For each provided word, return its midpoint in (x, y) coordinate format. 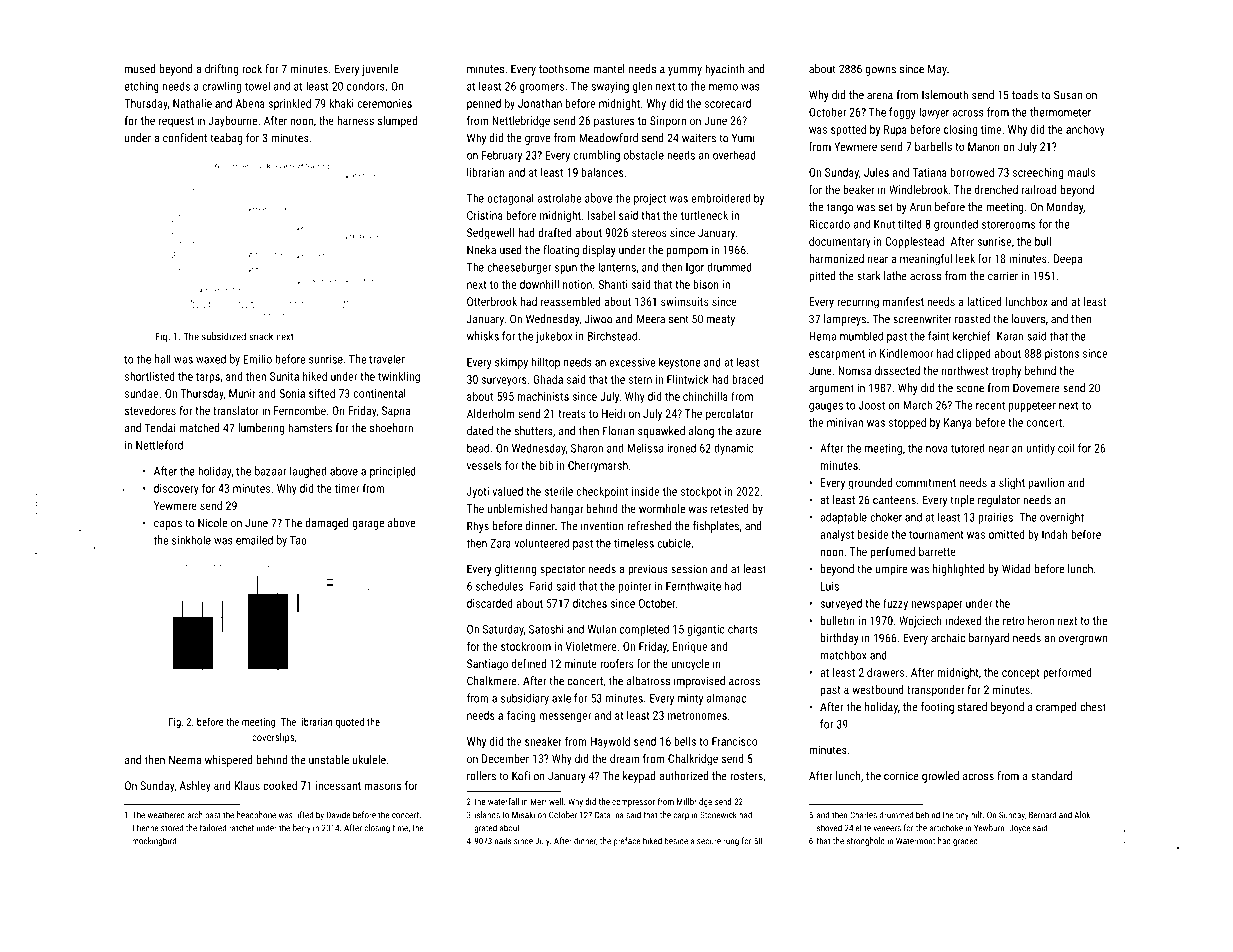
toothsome (564, 69)
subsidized (224, 336)
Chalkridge (693, 760)
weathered (166, 815)
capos (168, 525)
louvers (1028, 319)
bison (706, 284)
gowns (881, 71)
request (176, 122)
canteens (894, 500)
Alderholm (491, 413)
